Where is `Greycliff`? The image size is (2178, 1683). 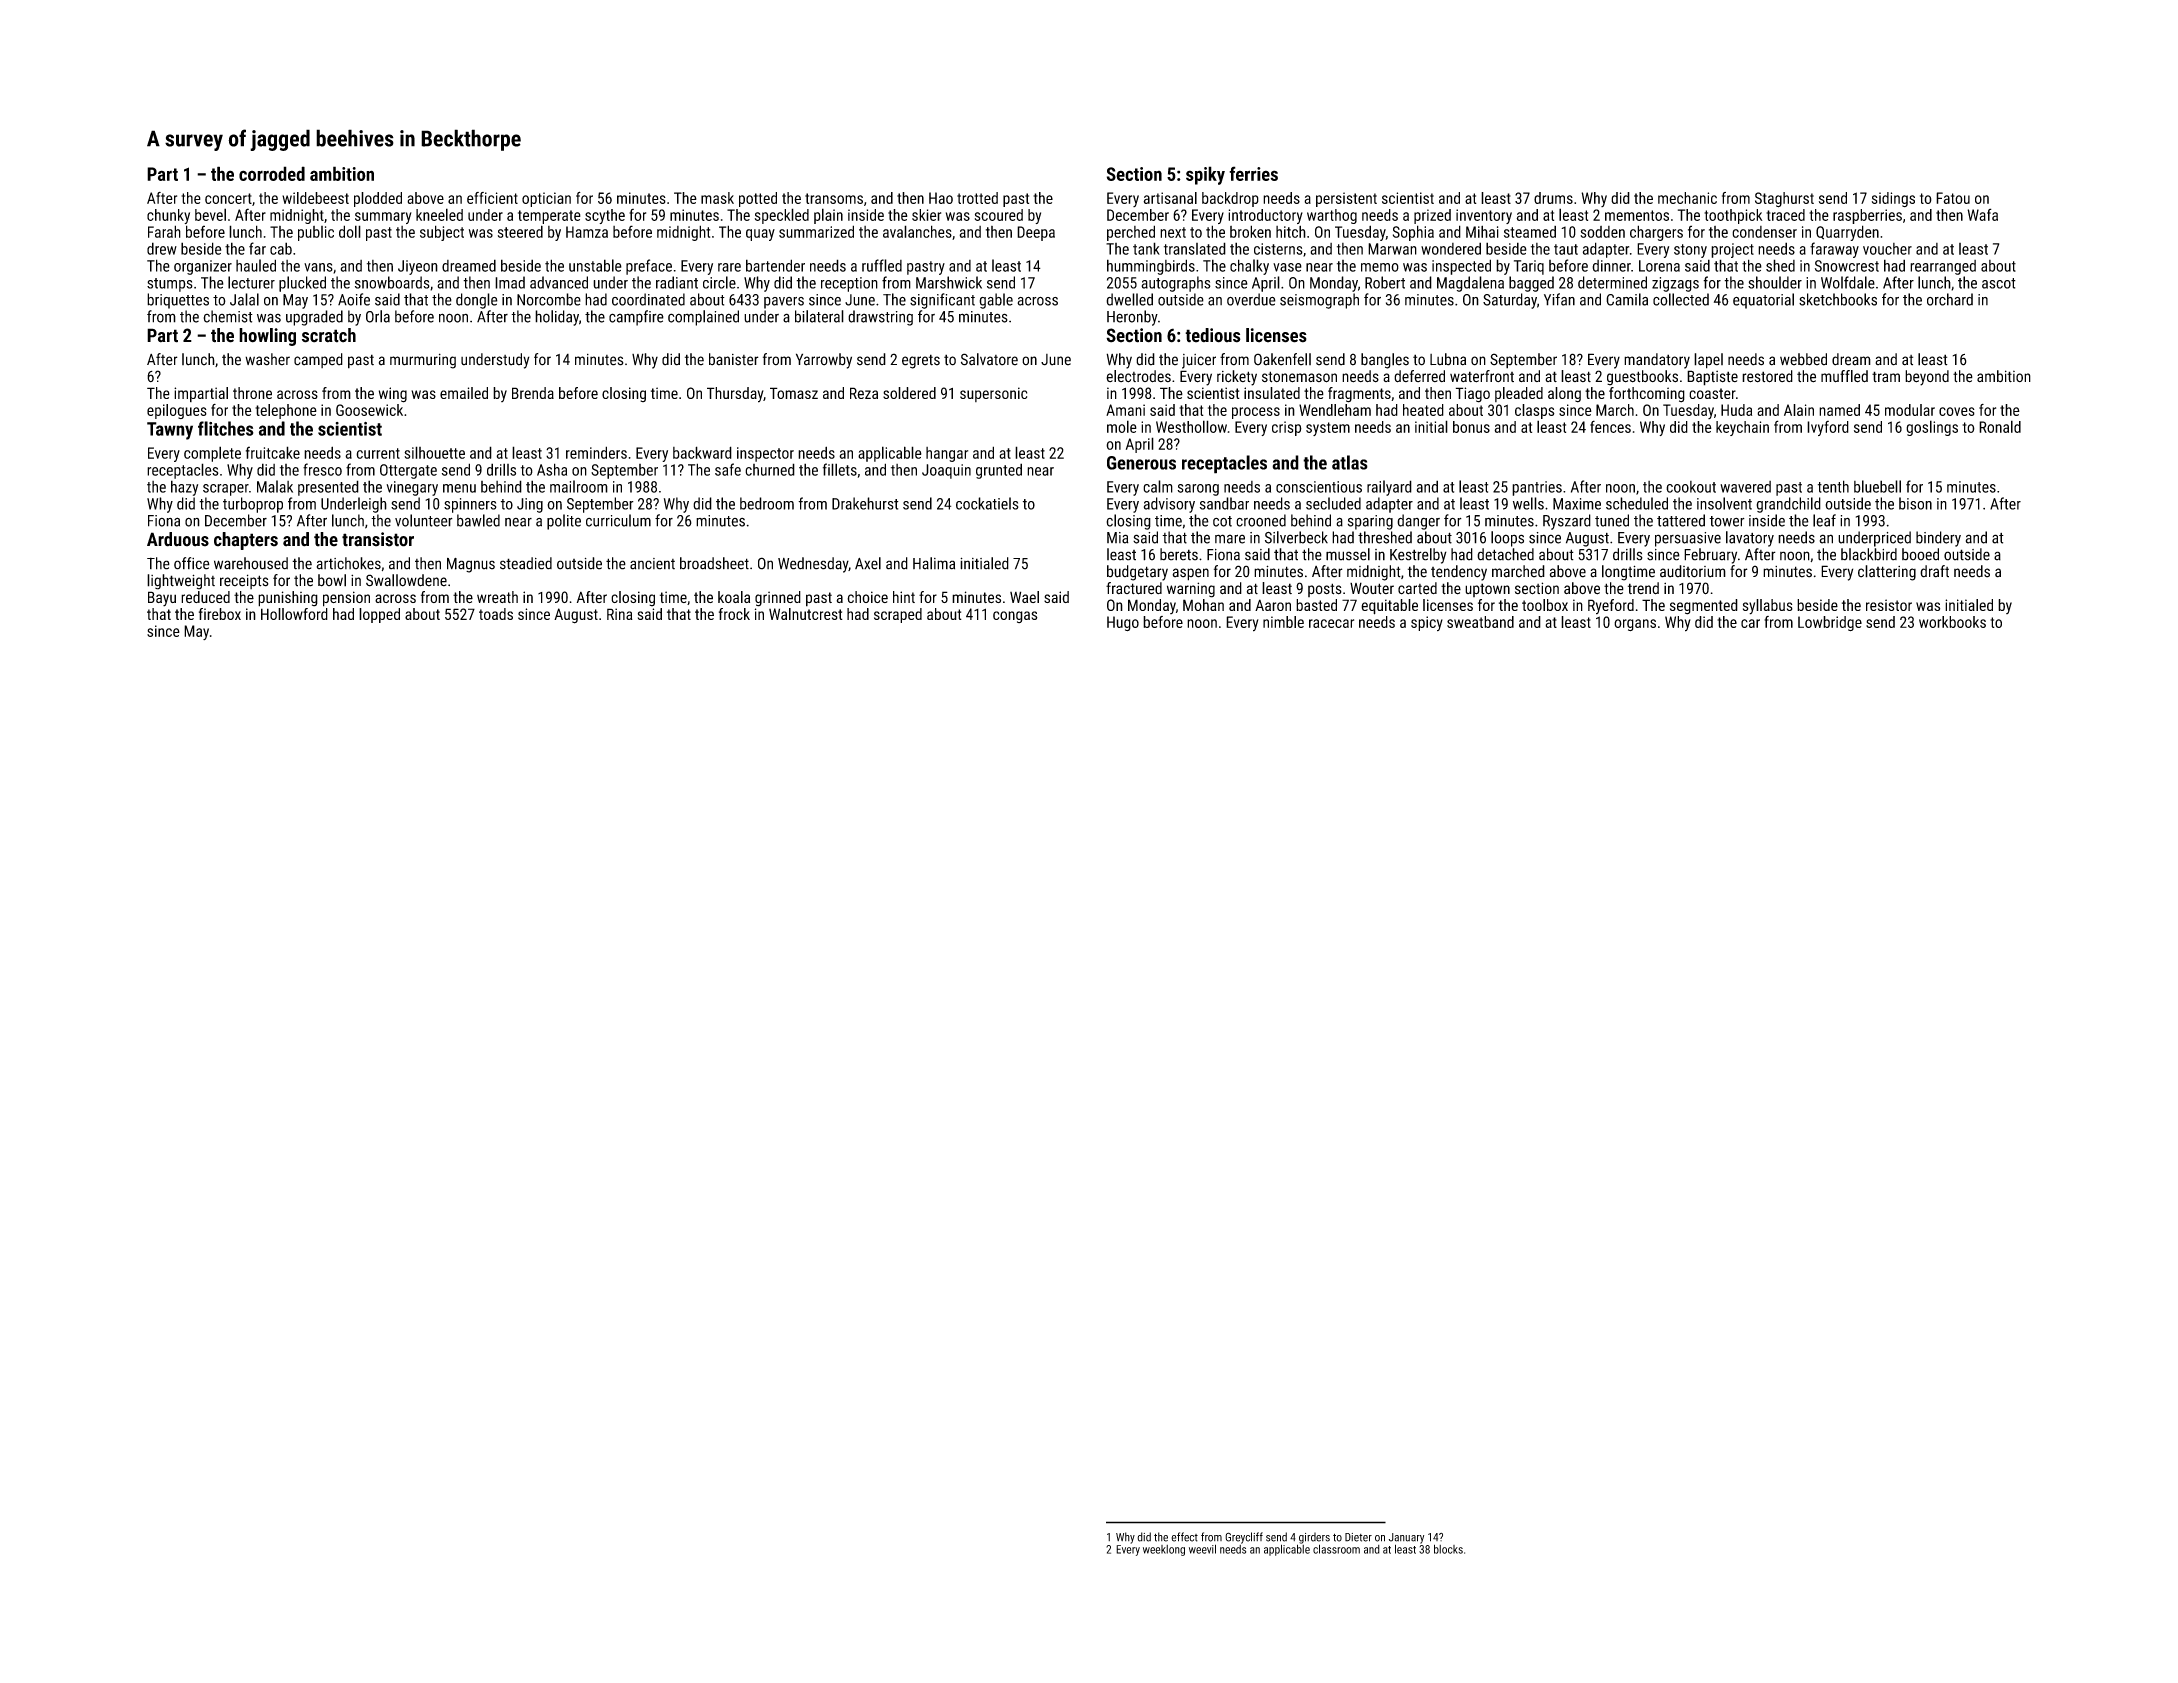 Greycliff is located at coordinates (1244, 1538).
